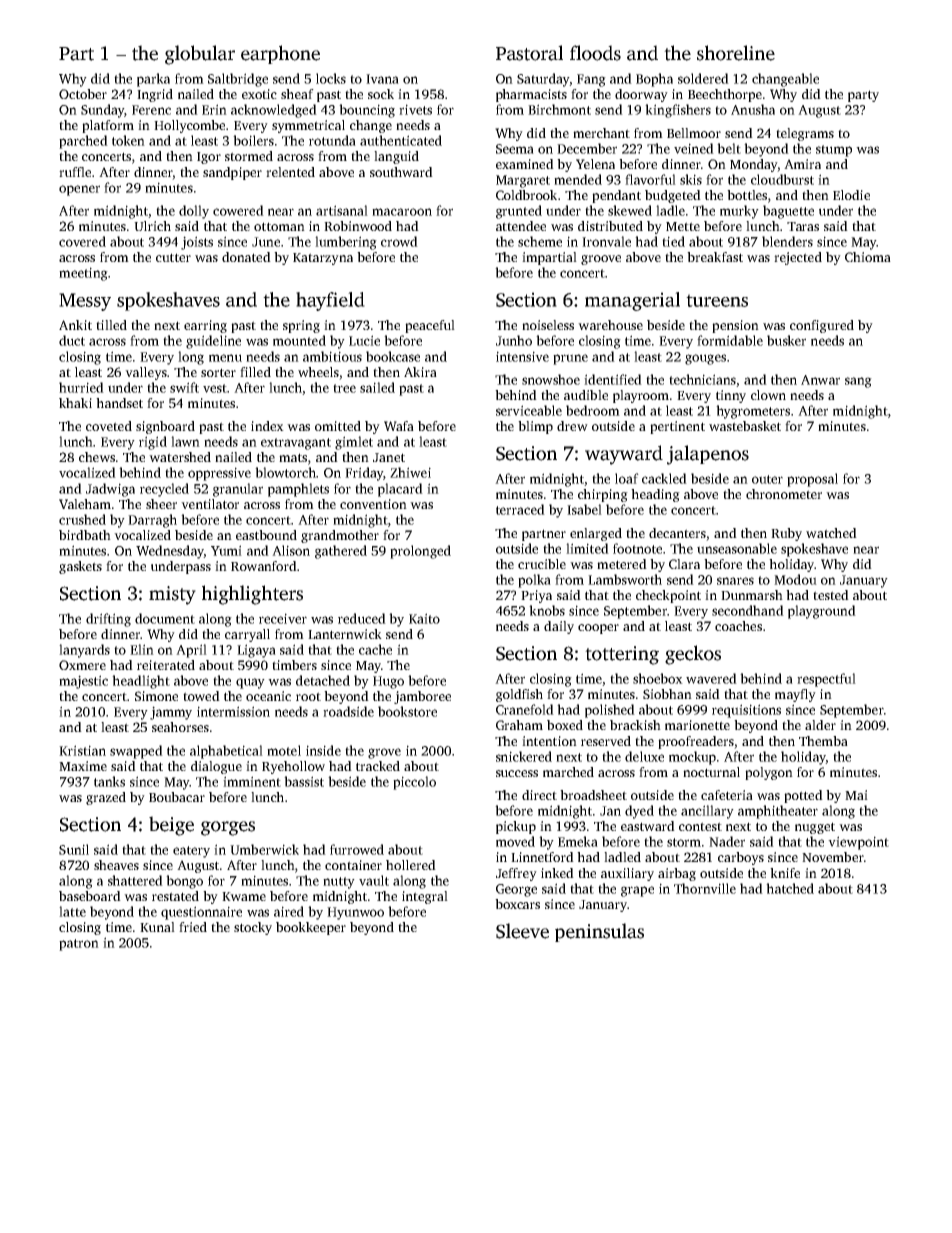 Image resolution: width=952 pixels, height=1233 pixels. I want to click on floods, so click(595, 53).
